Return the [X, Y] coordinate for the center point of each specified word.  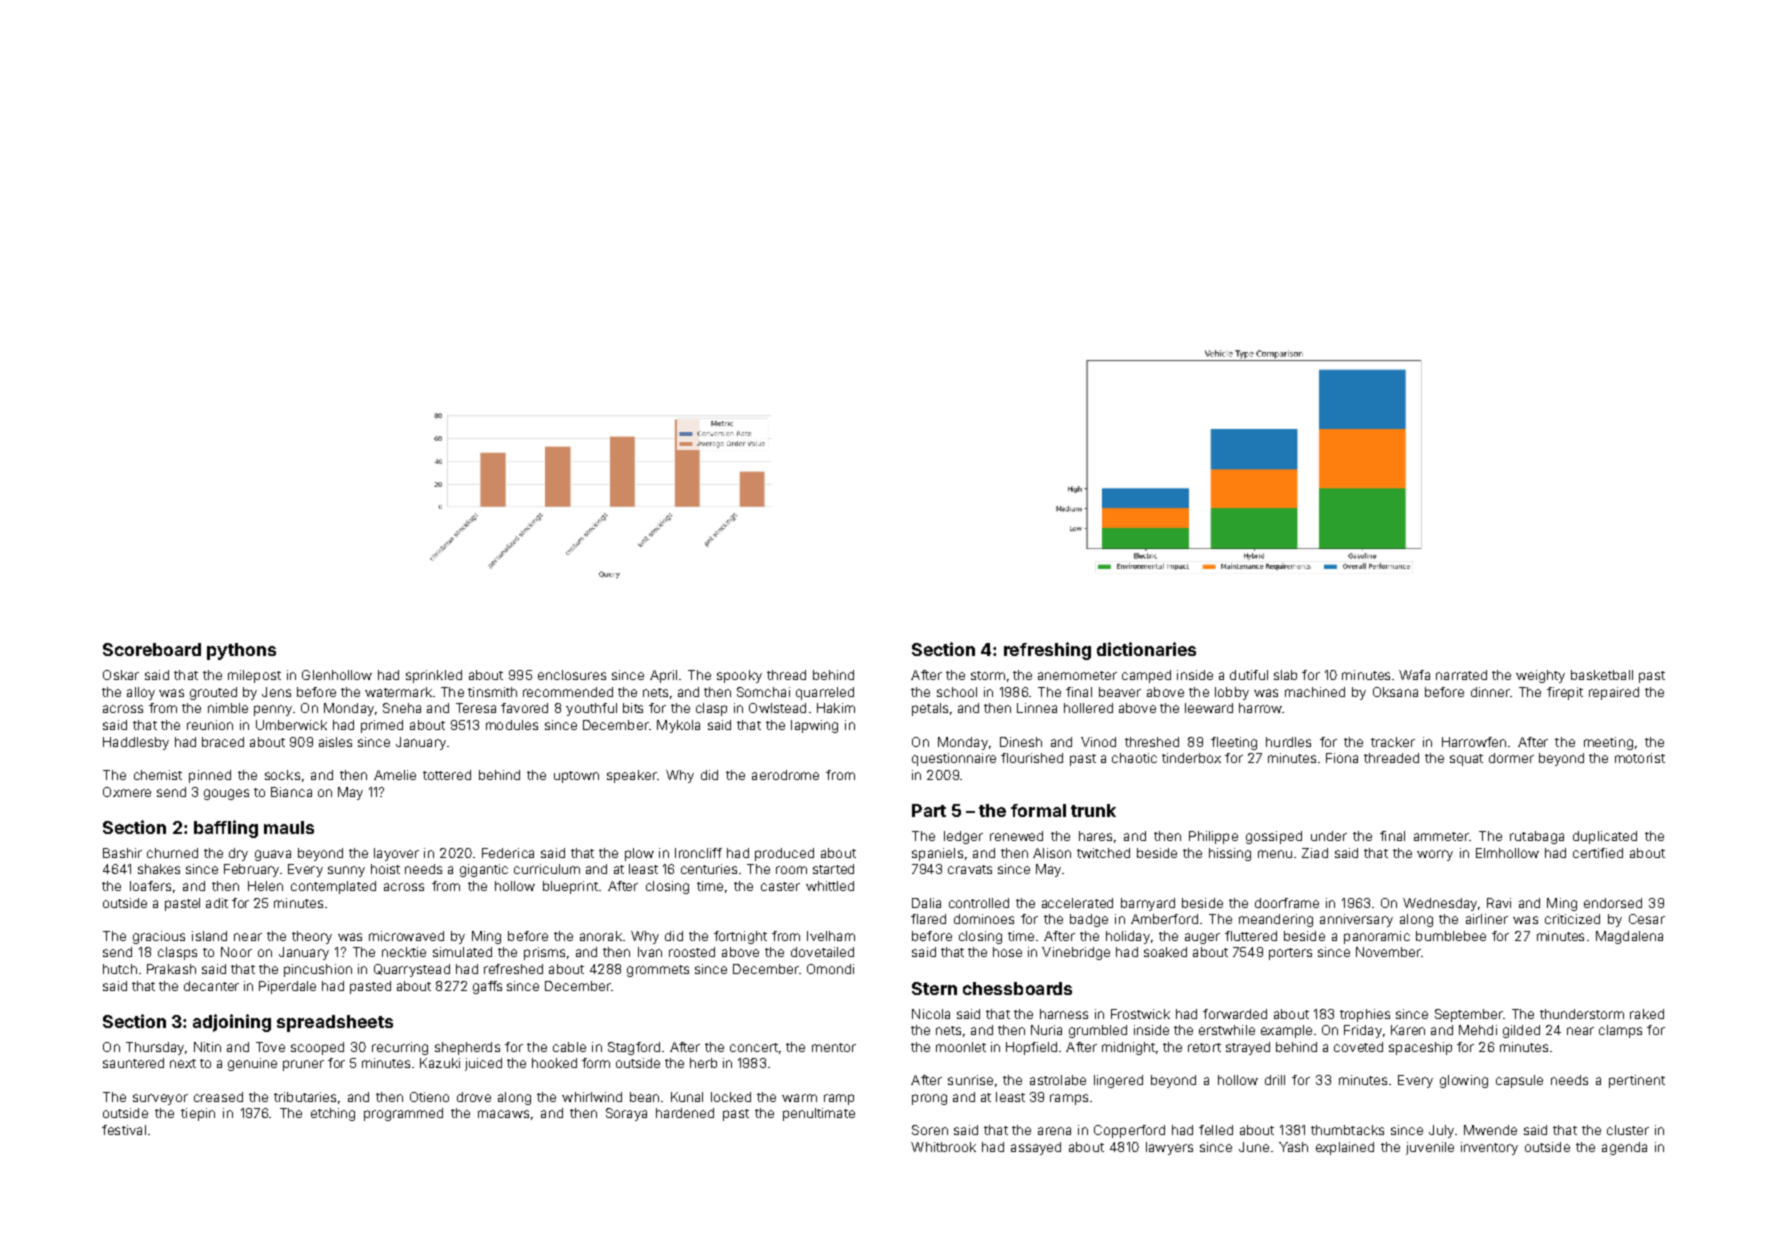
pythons [241, 651]
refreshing [1047, 651]
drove [474, 1097]
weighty [1540, 676]
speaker [632, 776]
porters [1290, 954]
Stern [934, 988]
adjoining [232, 1023]
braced [223, 742]
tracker [1393, 742]
